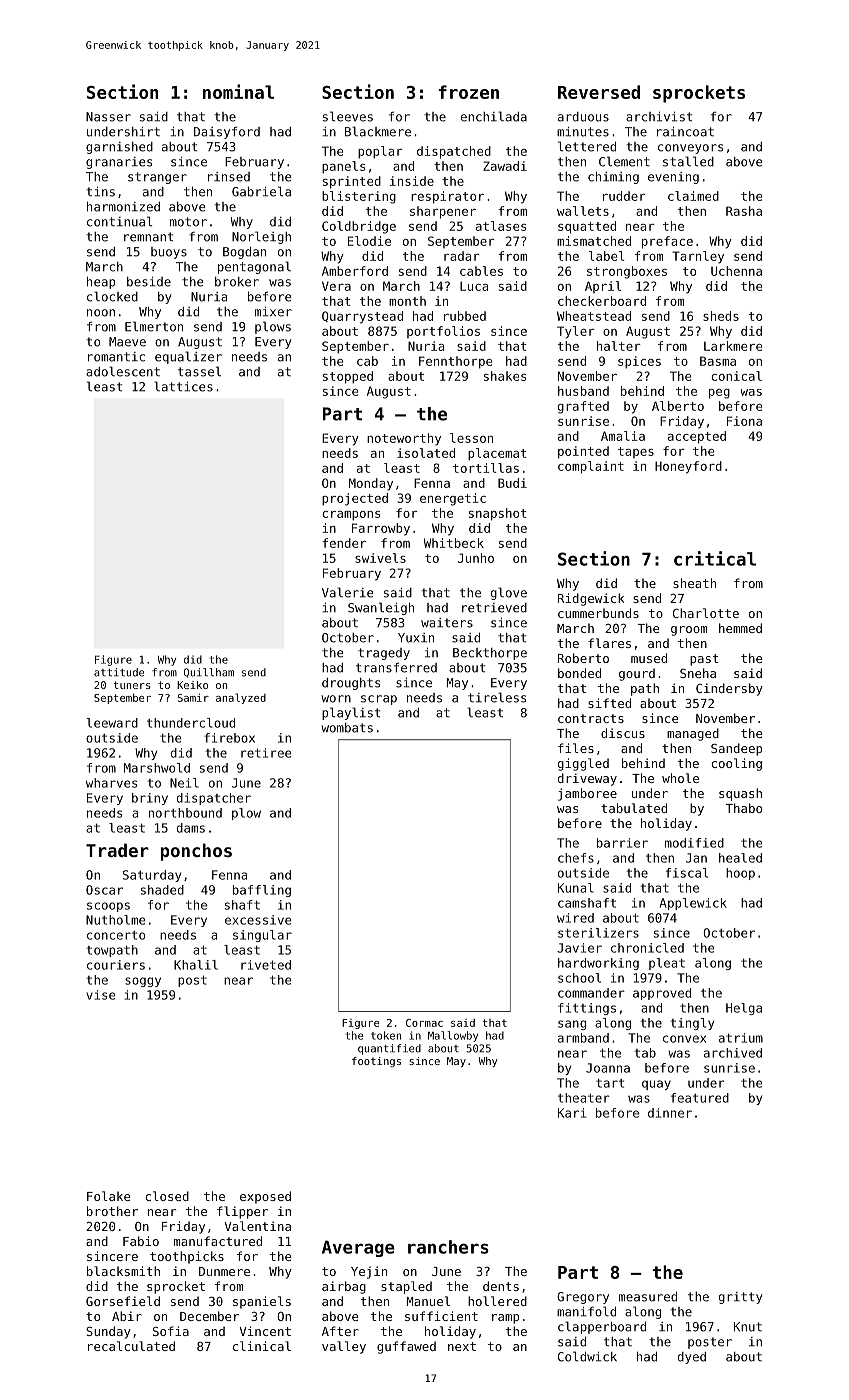  I want to click on dispatched, so click(454, 152).
